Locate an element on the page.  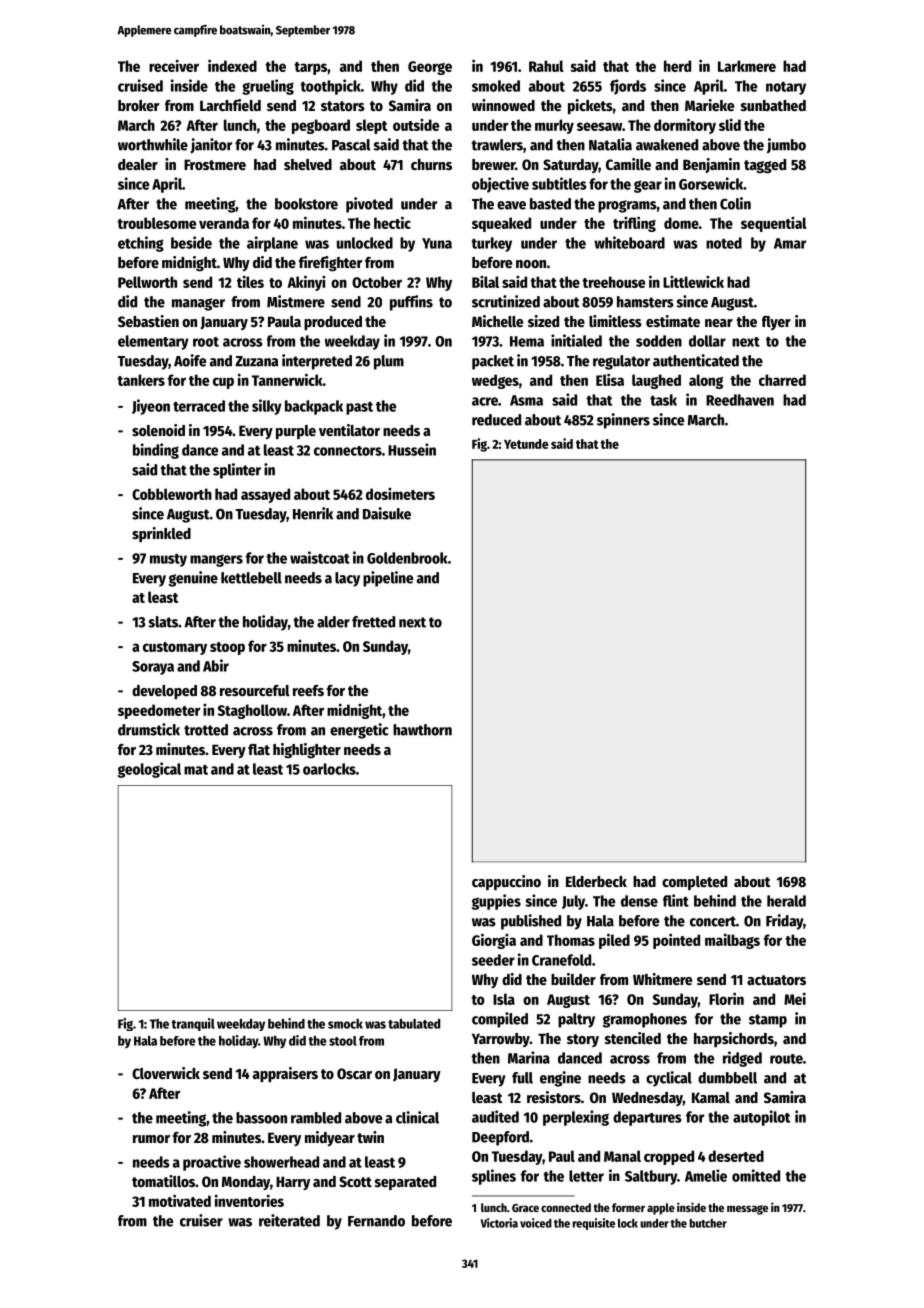
separated is located at coordinates (405, 1183).
